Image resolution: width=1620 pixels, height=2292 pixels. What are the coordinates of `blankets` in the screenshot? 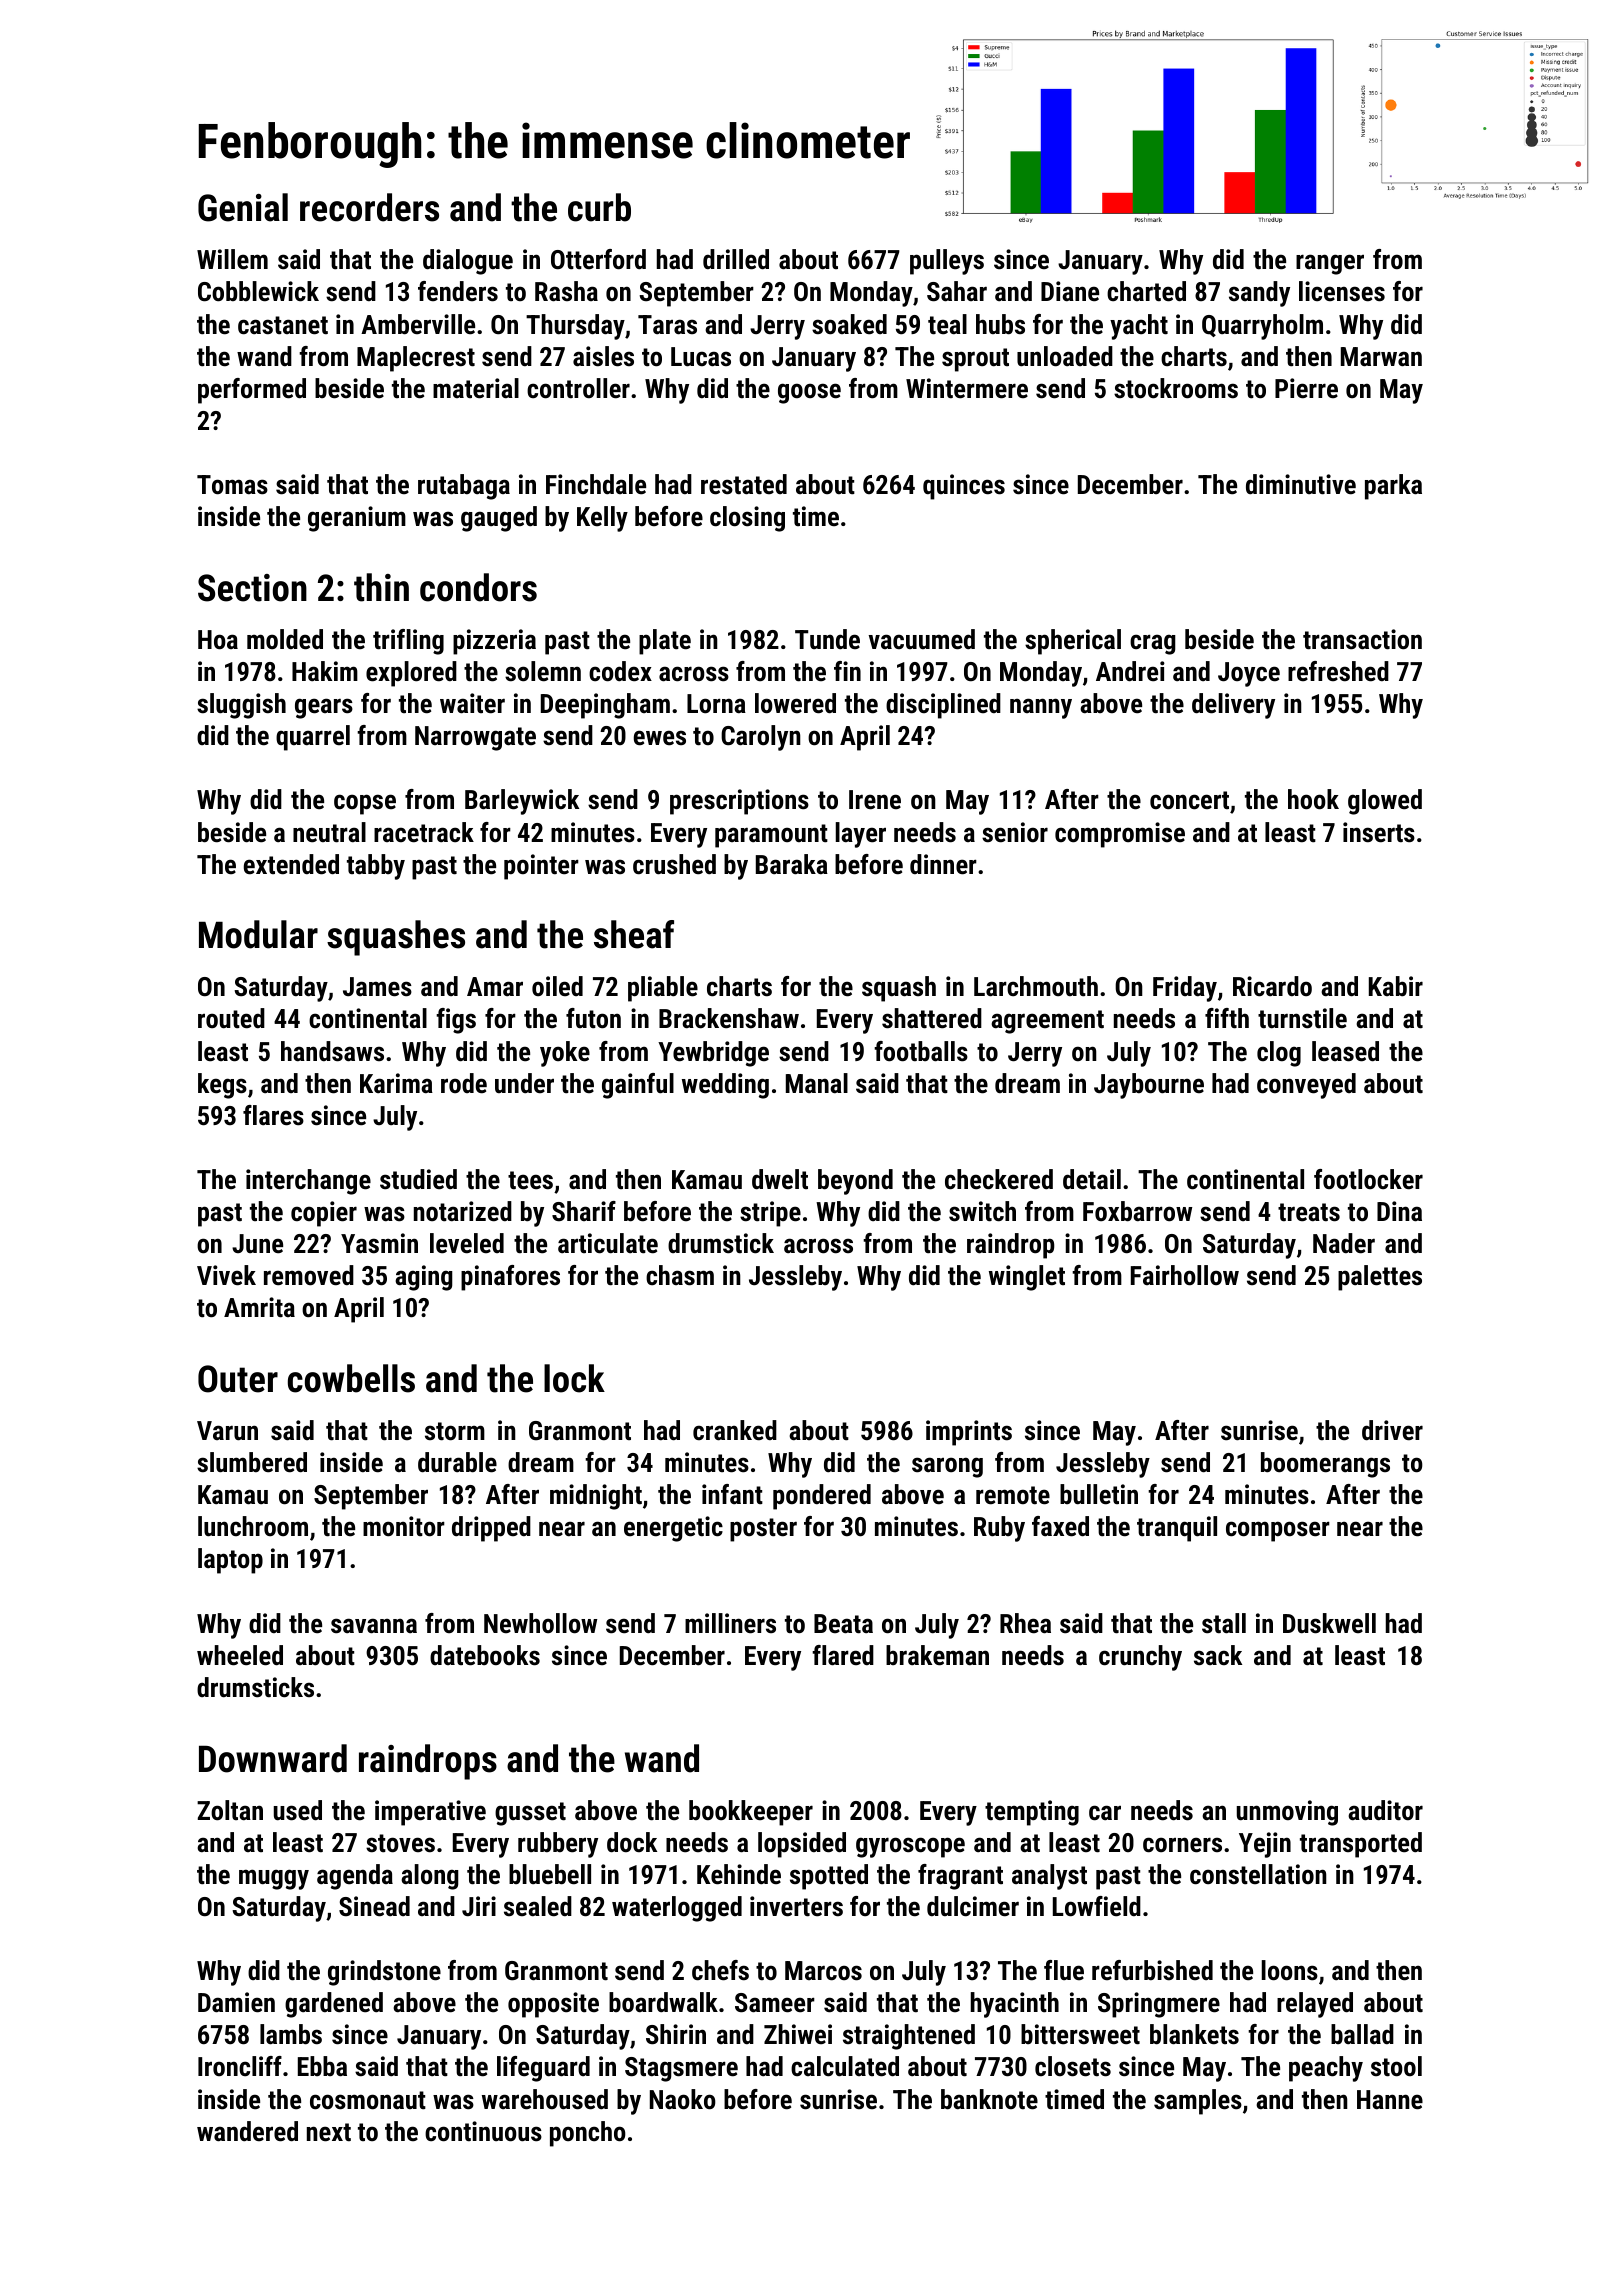 It's located at (1194, 2034).
